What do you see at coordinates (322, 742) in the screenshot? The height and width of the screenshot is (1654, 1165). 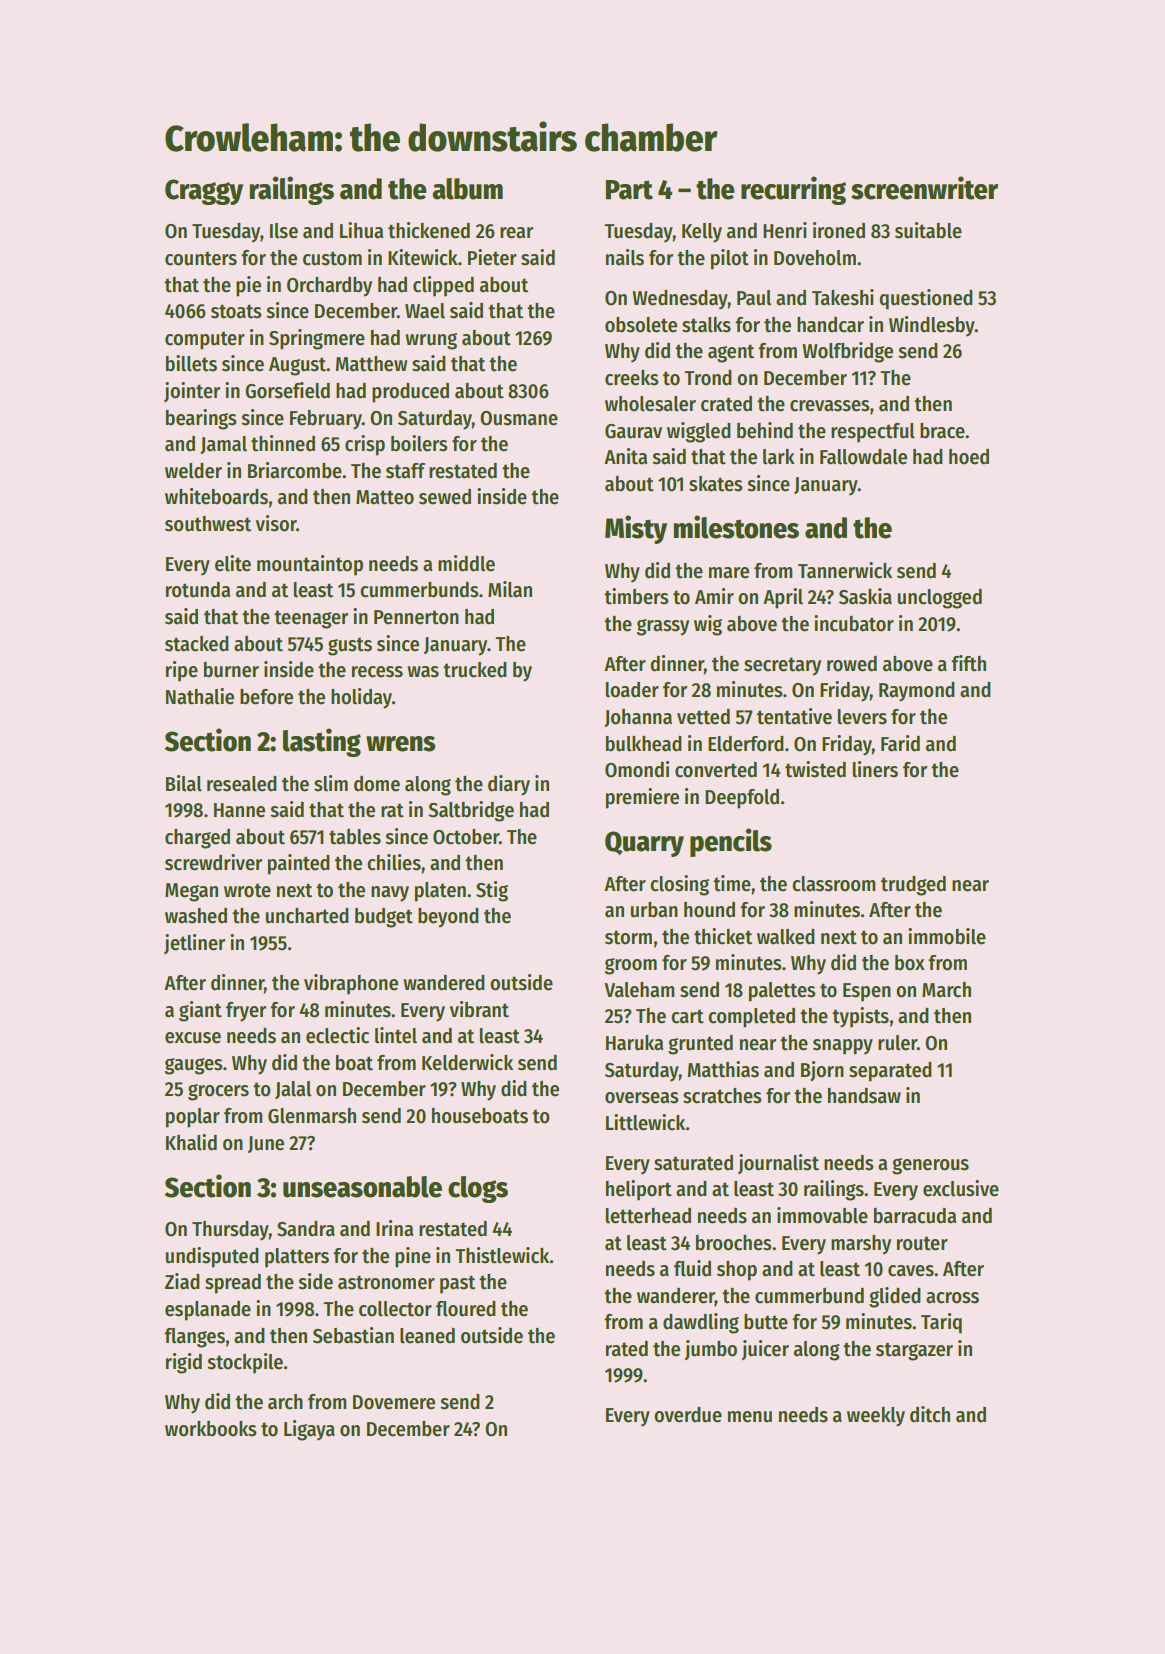 I see `lasting` at bounding box center [322, 742].
